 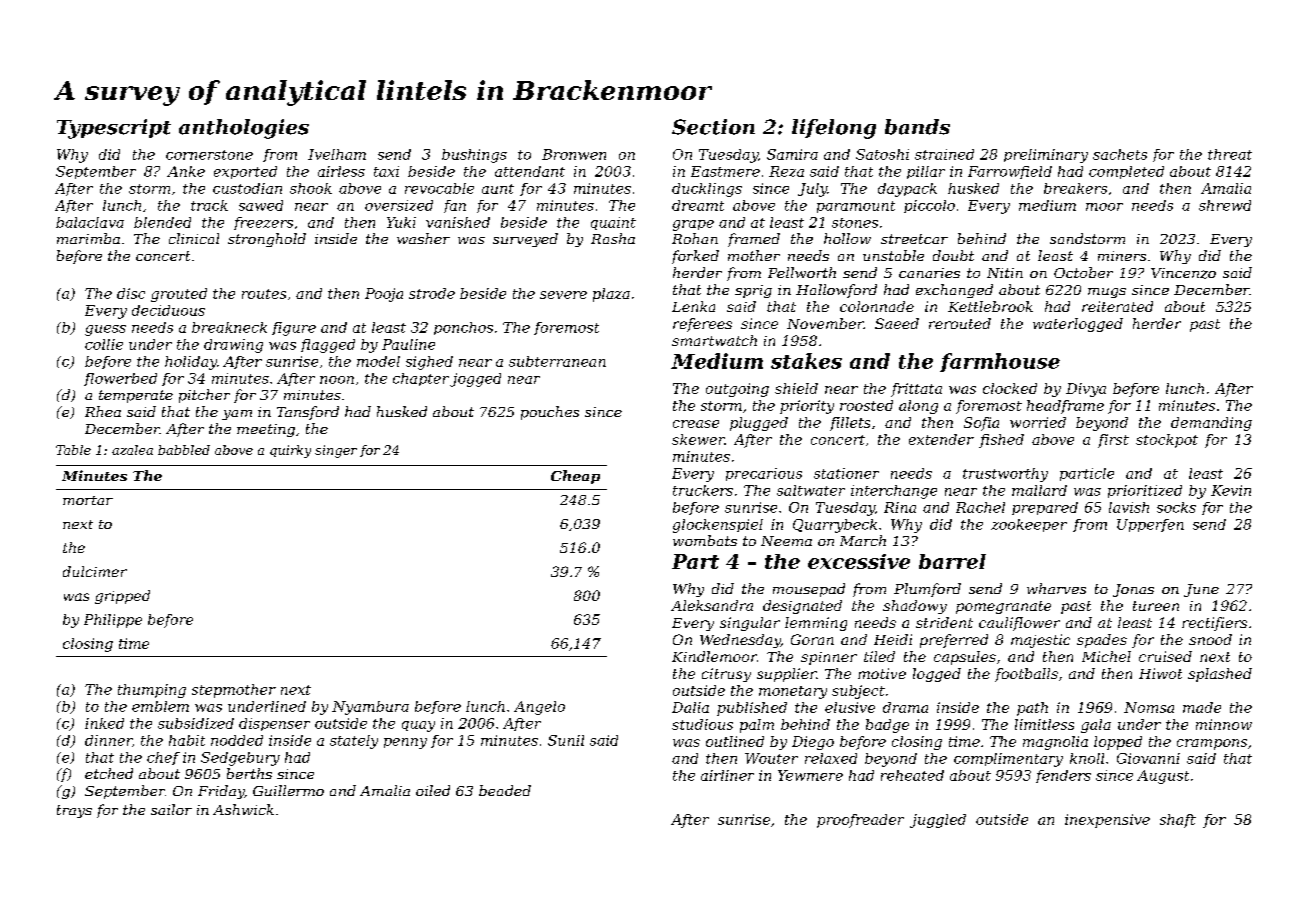 What do you see at coordinates (88, 500) in the screenshot?
I see `mortar` at bounding box center [88, 500].
